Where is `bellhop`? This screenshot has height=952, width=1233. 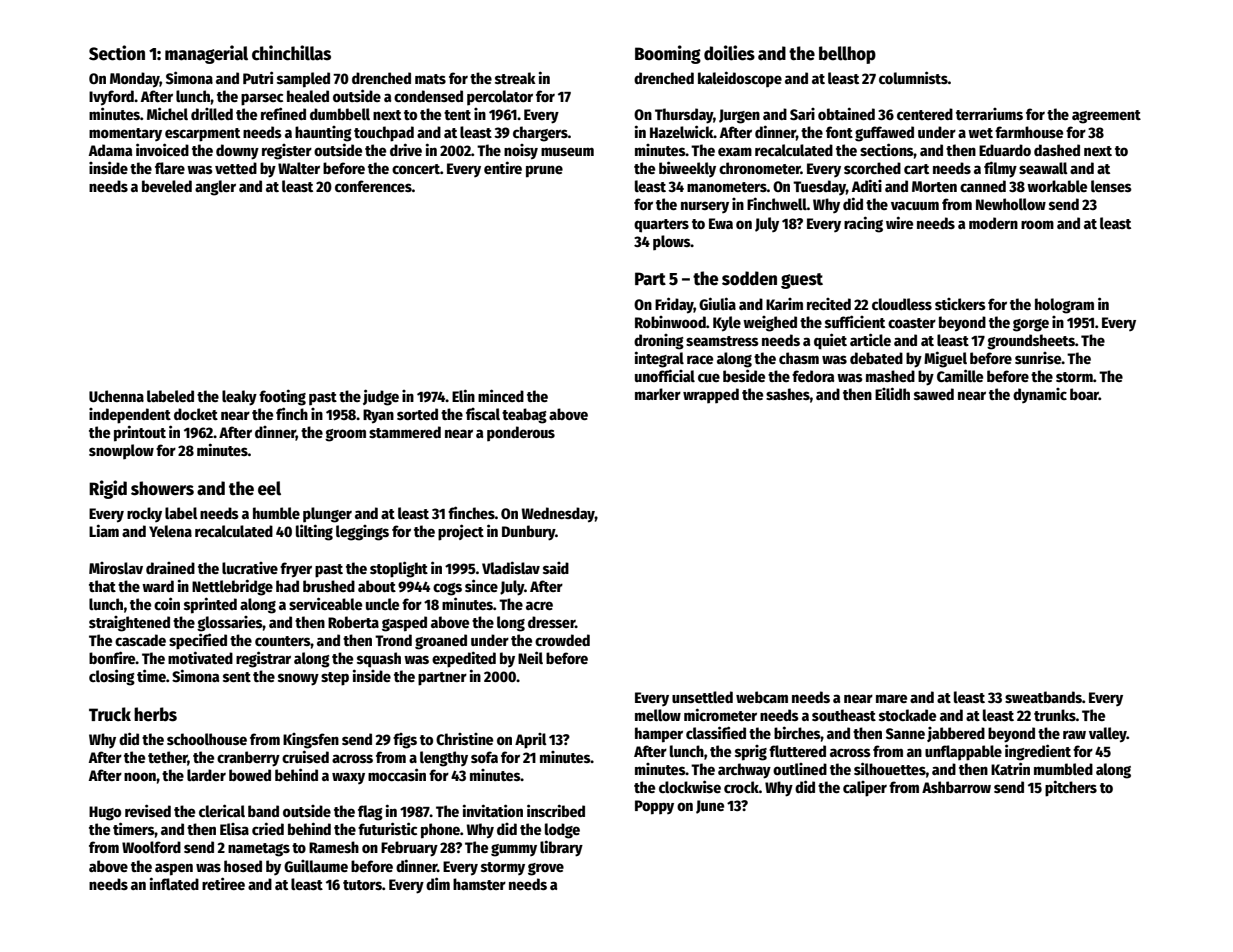
bellhop is located at coordinates (847, 55).
